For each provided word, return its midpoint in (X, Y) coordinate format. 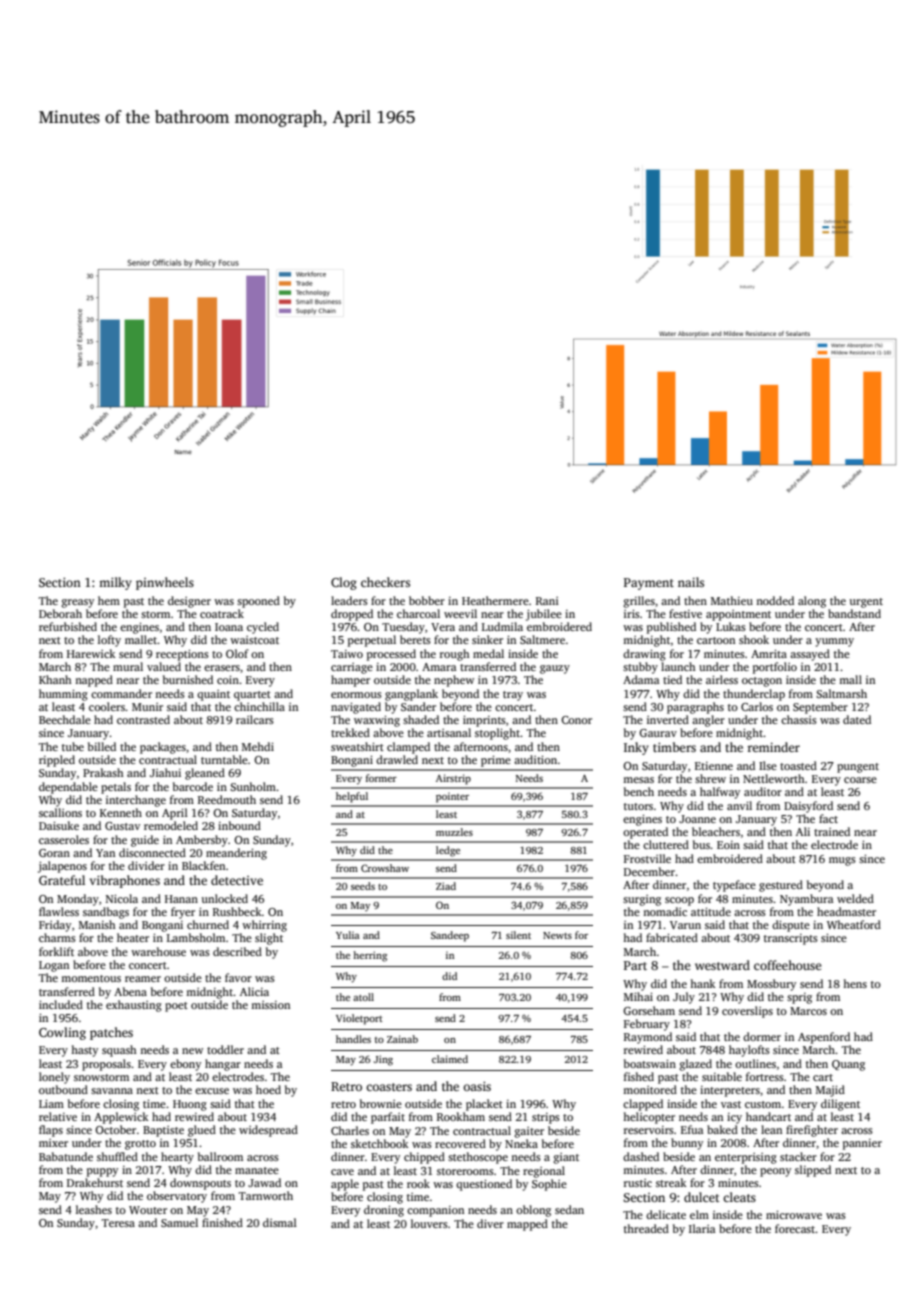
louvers (429, 1223)
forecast (795, 1228)
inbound (239, 825)
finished (222, 1222)
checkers (385, 582)
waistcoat (254, 640)
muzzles (454, 832)
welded (855, 898)
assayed (810, 655)
